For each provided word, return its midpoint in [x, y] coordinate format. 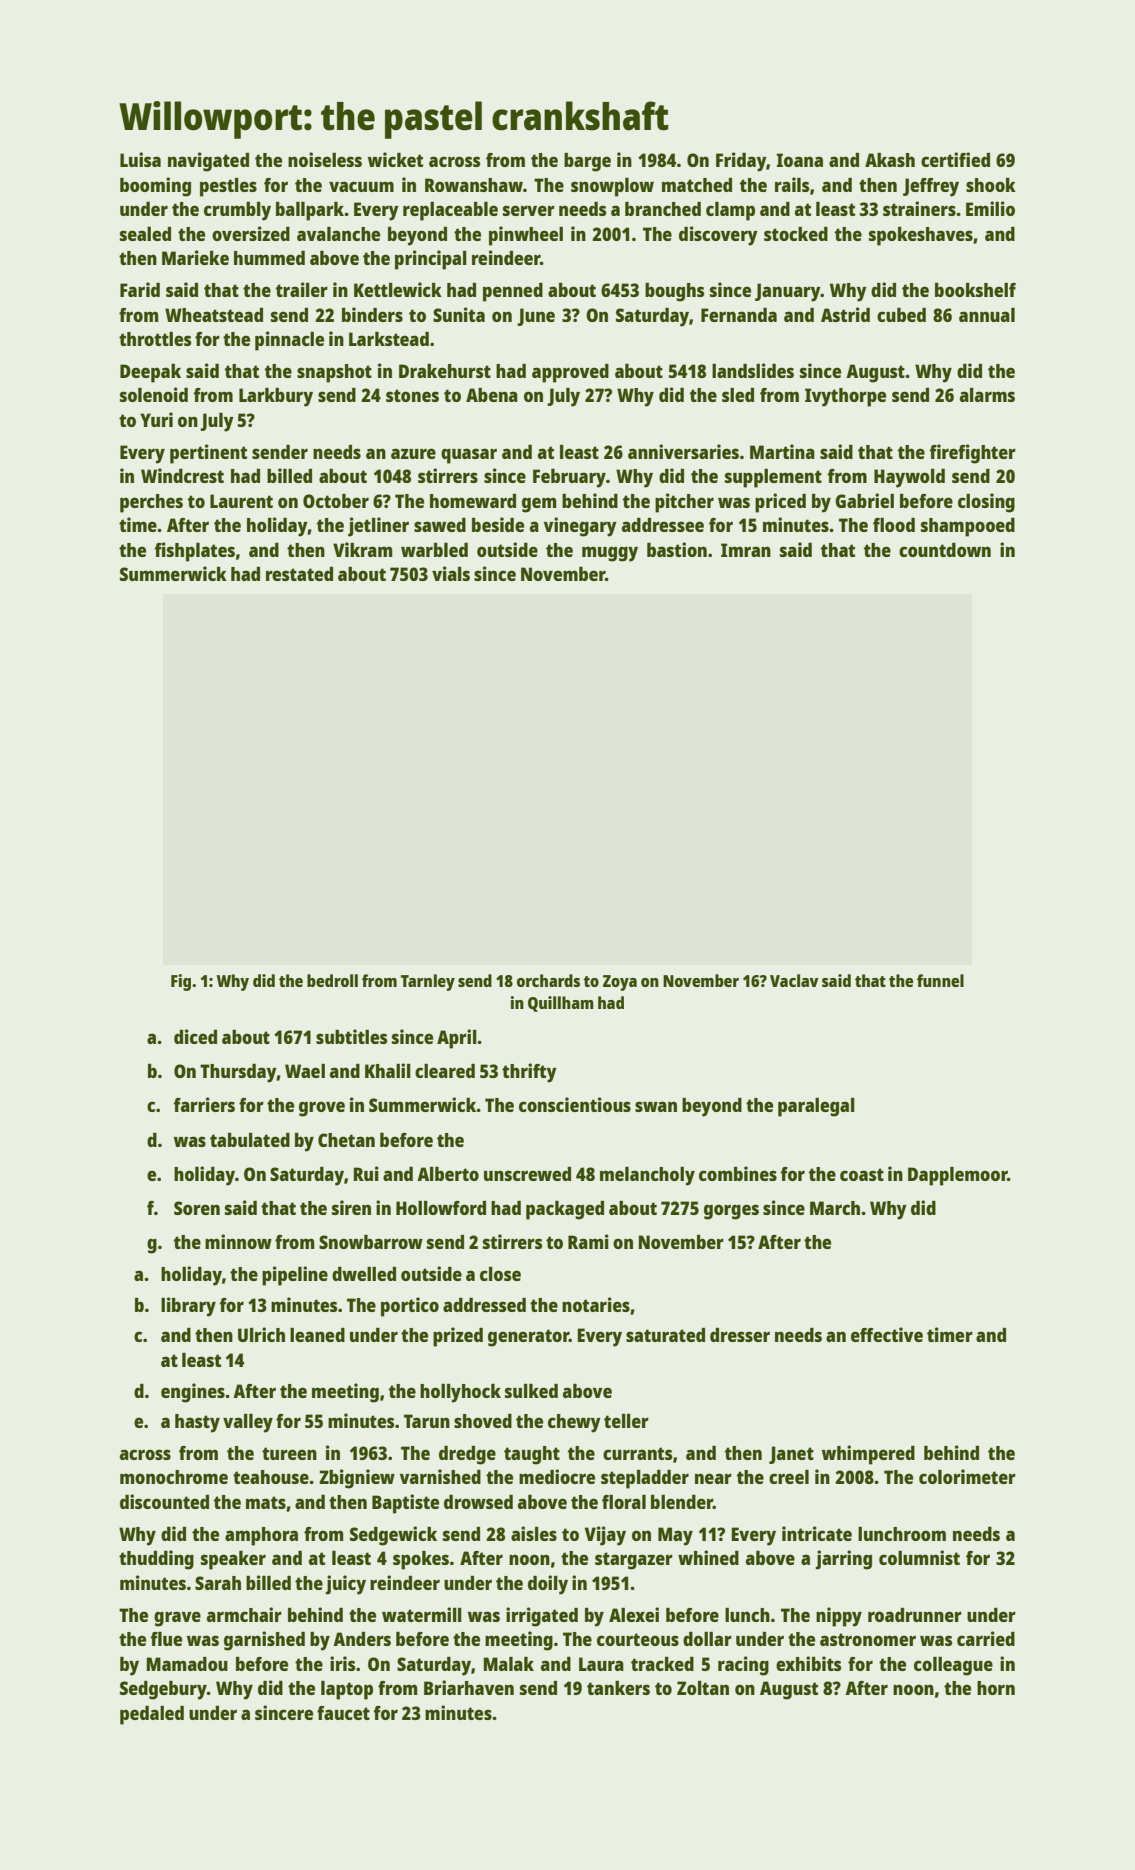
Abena [492, 395]
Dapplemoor [958, 1176]
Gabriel [864, 500]
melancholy [647, 1176]
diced [195, 1036]
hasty [197, 1423]
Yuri [156, 419]
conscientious [575, 1104]
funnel [940, 980]
